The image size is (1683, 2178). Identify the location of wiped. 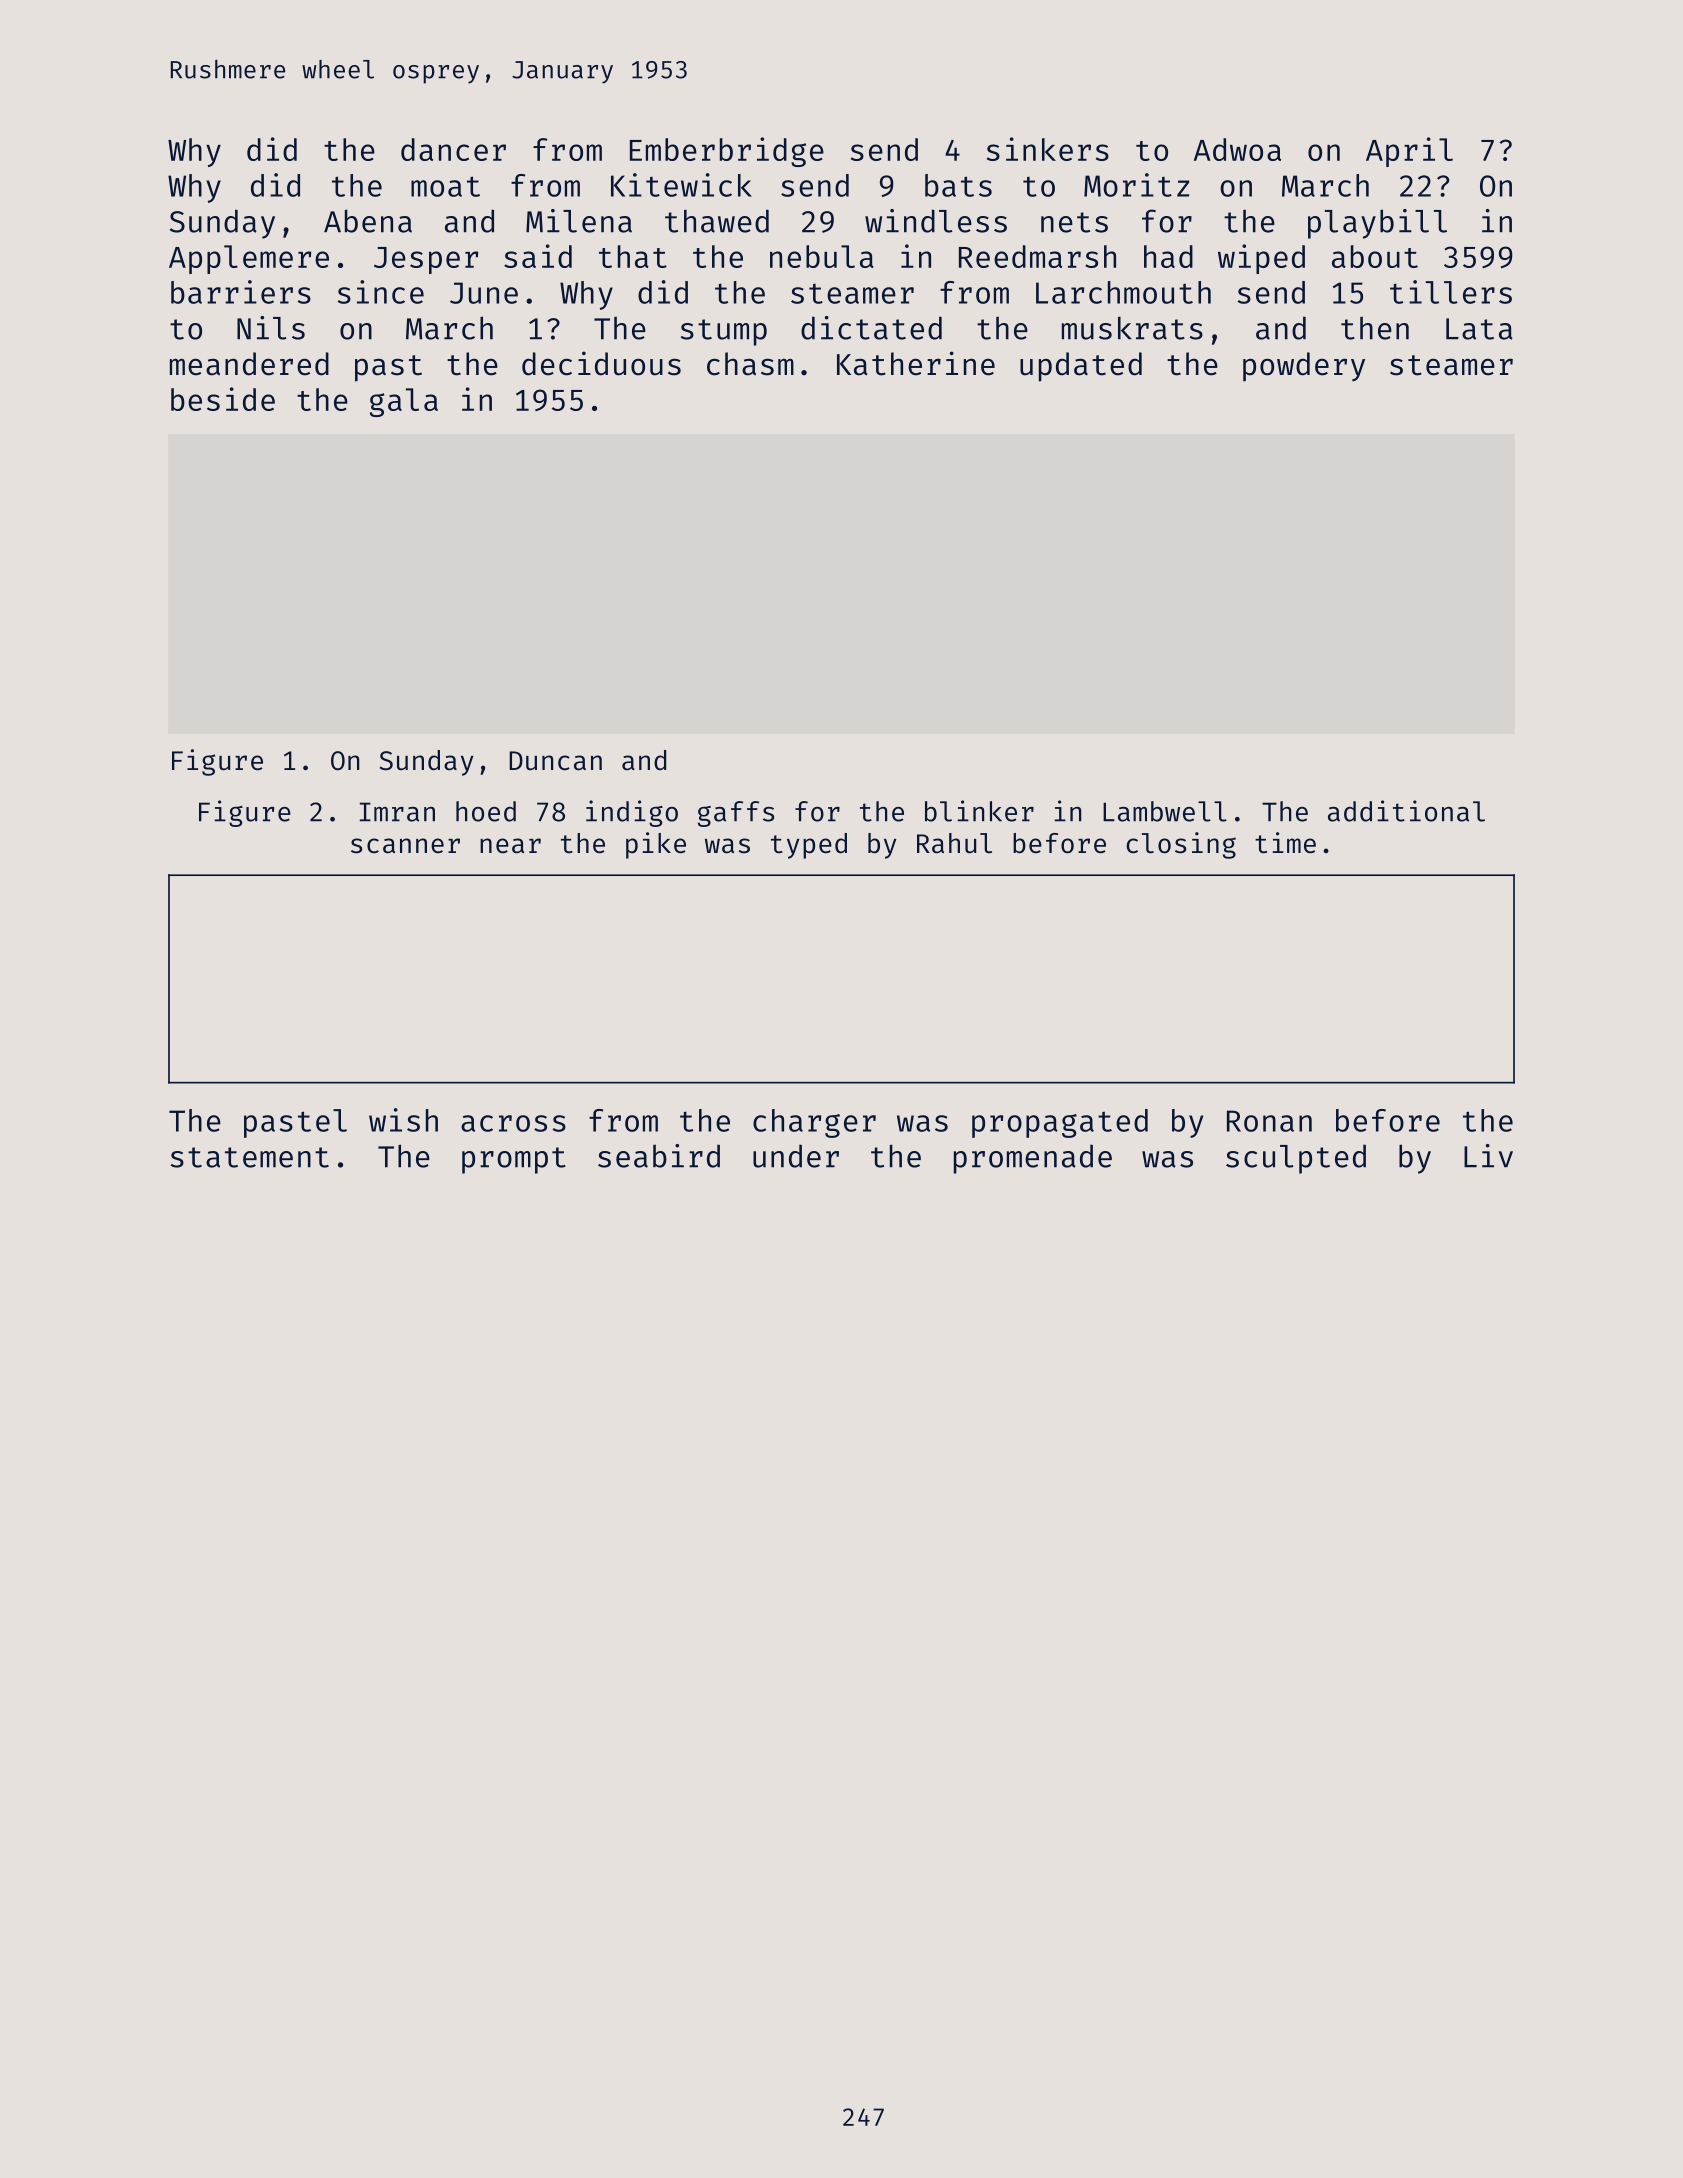
(1261, 259).
